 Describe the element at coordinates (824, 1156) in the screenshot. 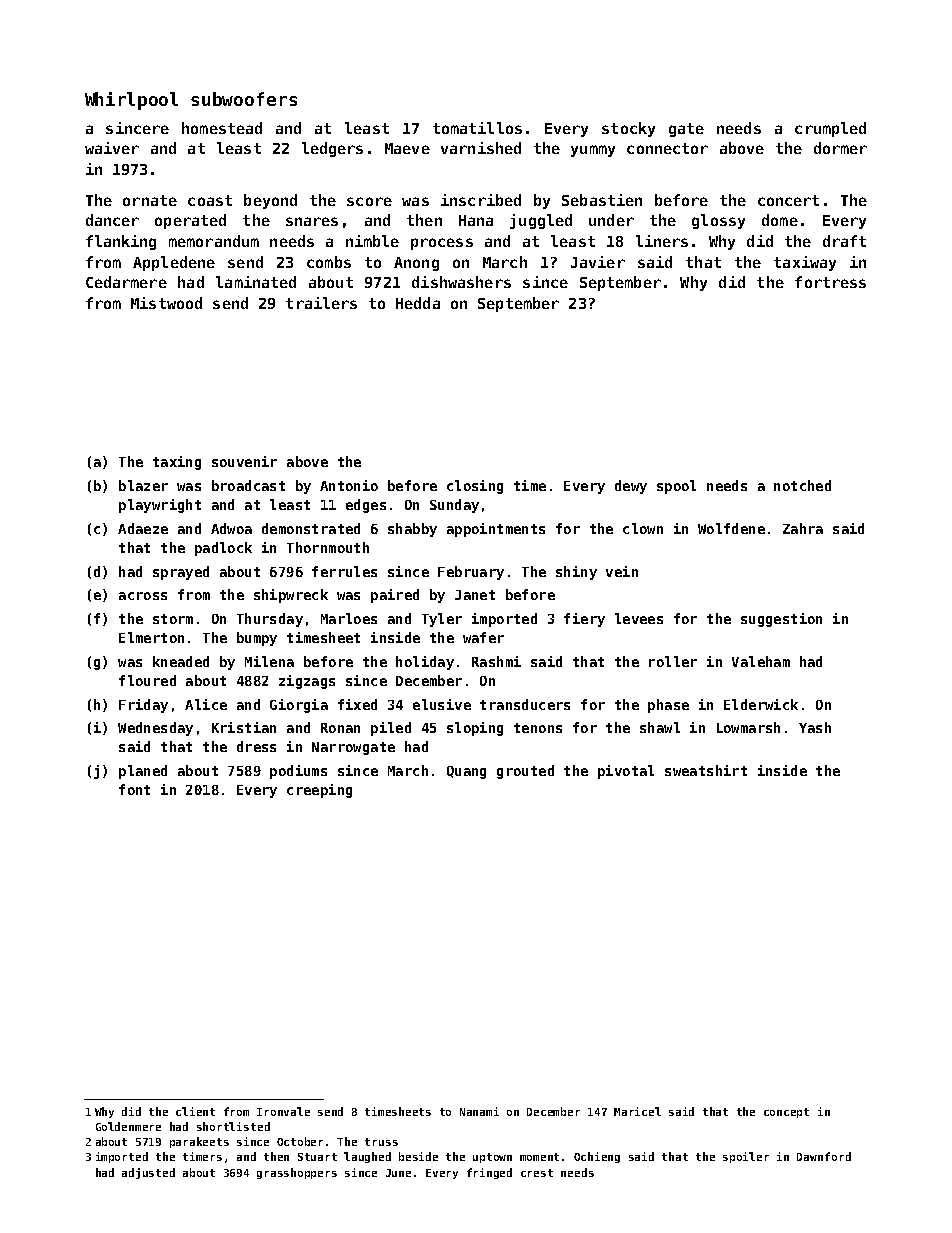

I see `Dawnford` at that location.
